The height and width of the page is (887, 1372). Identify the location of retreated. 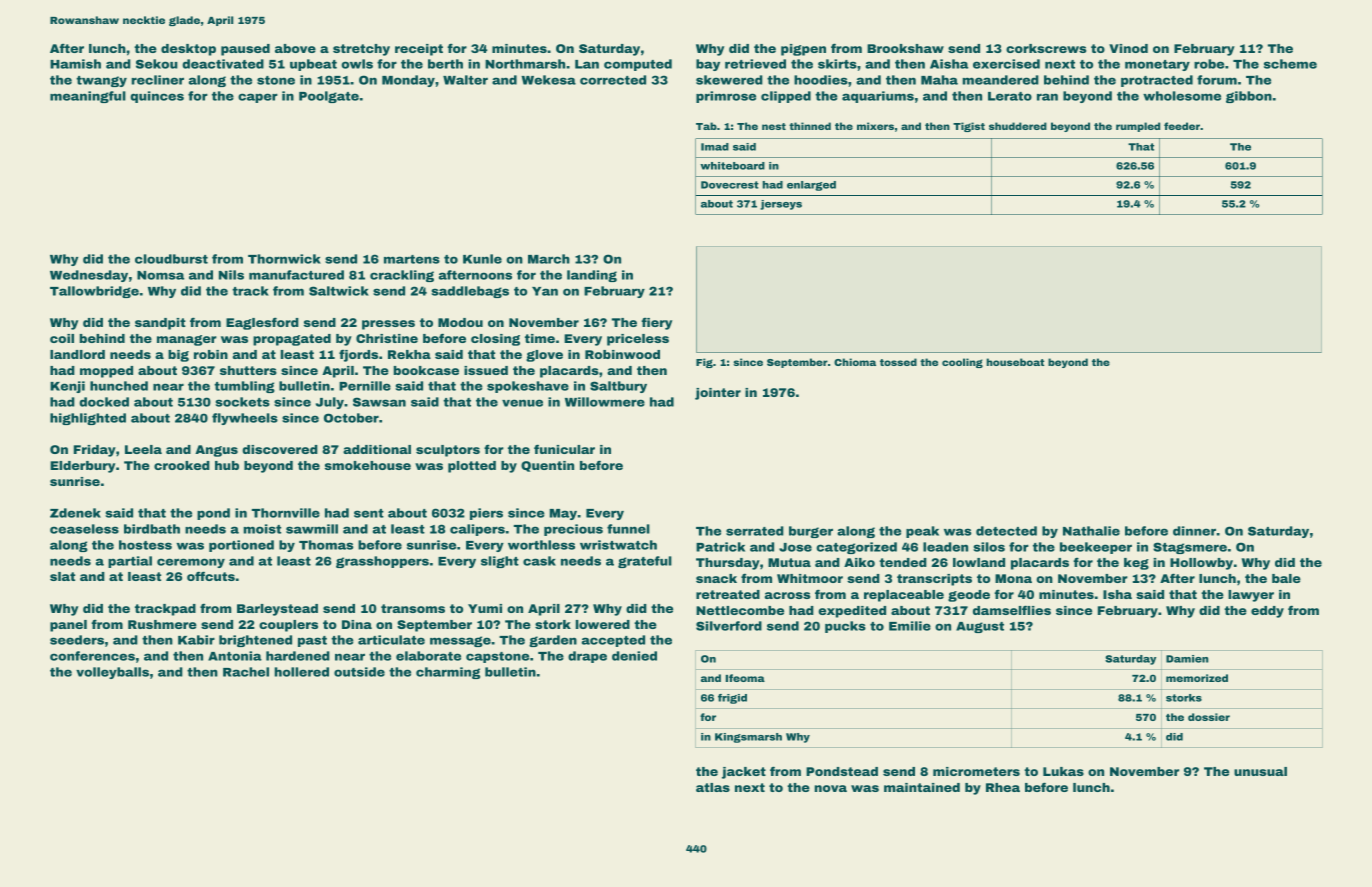
(728, 594).
